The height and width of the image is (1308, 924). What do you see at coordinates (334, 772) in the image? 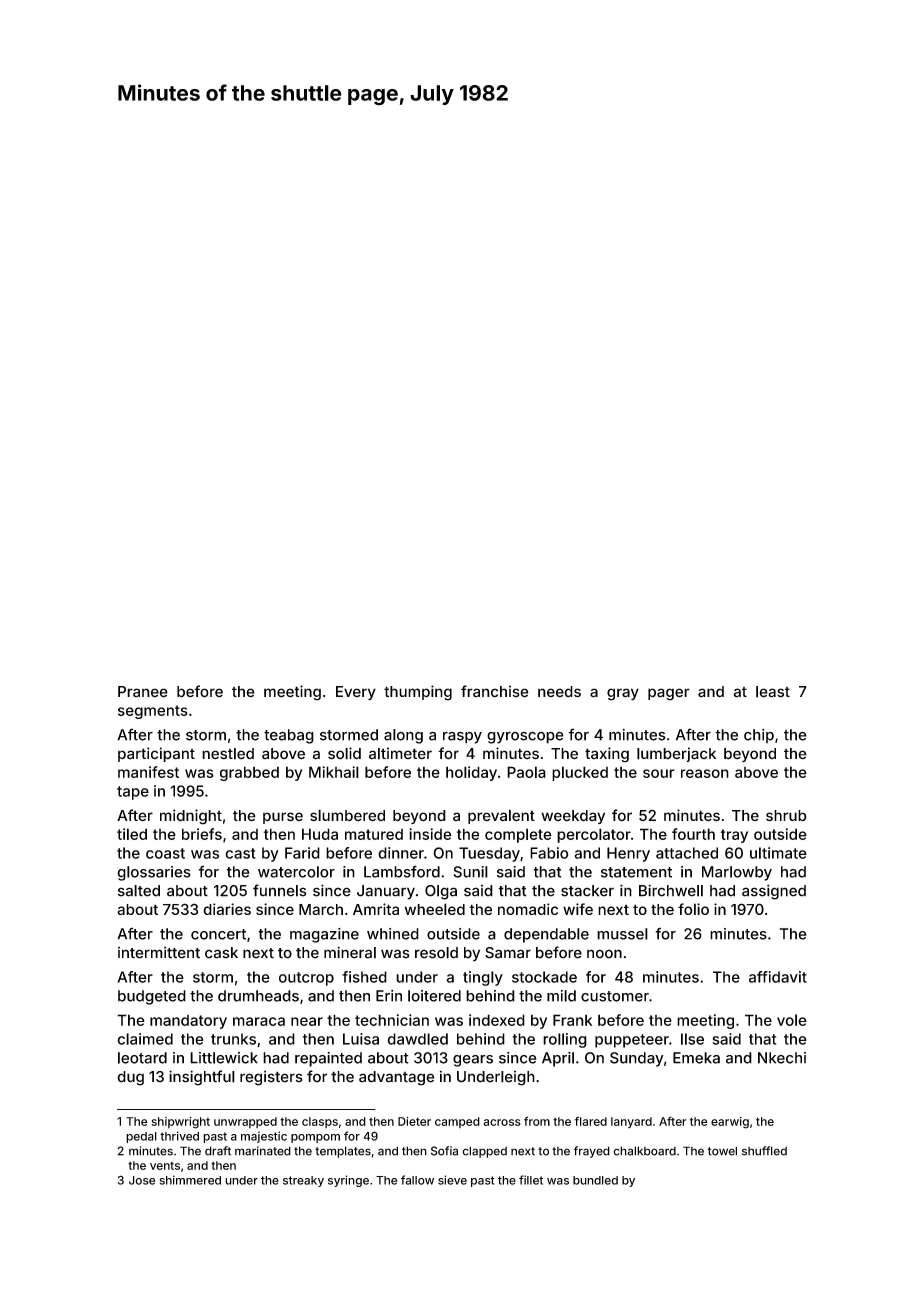
I see `Mikhail` at bounding box center [334, 772].
